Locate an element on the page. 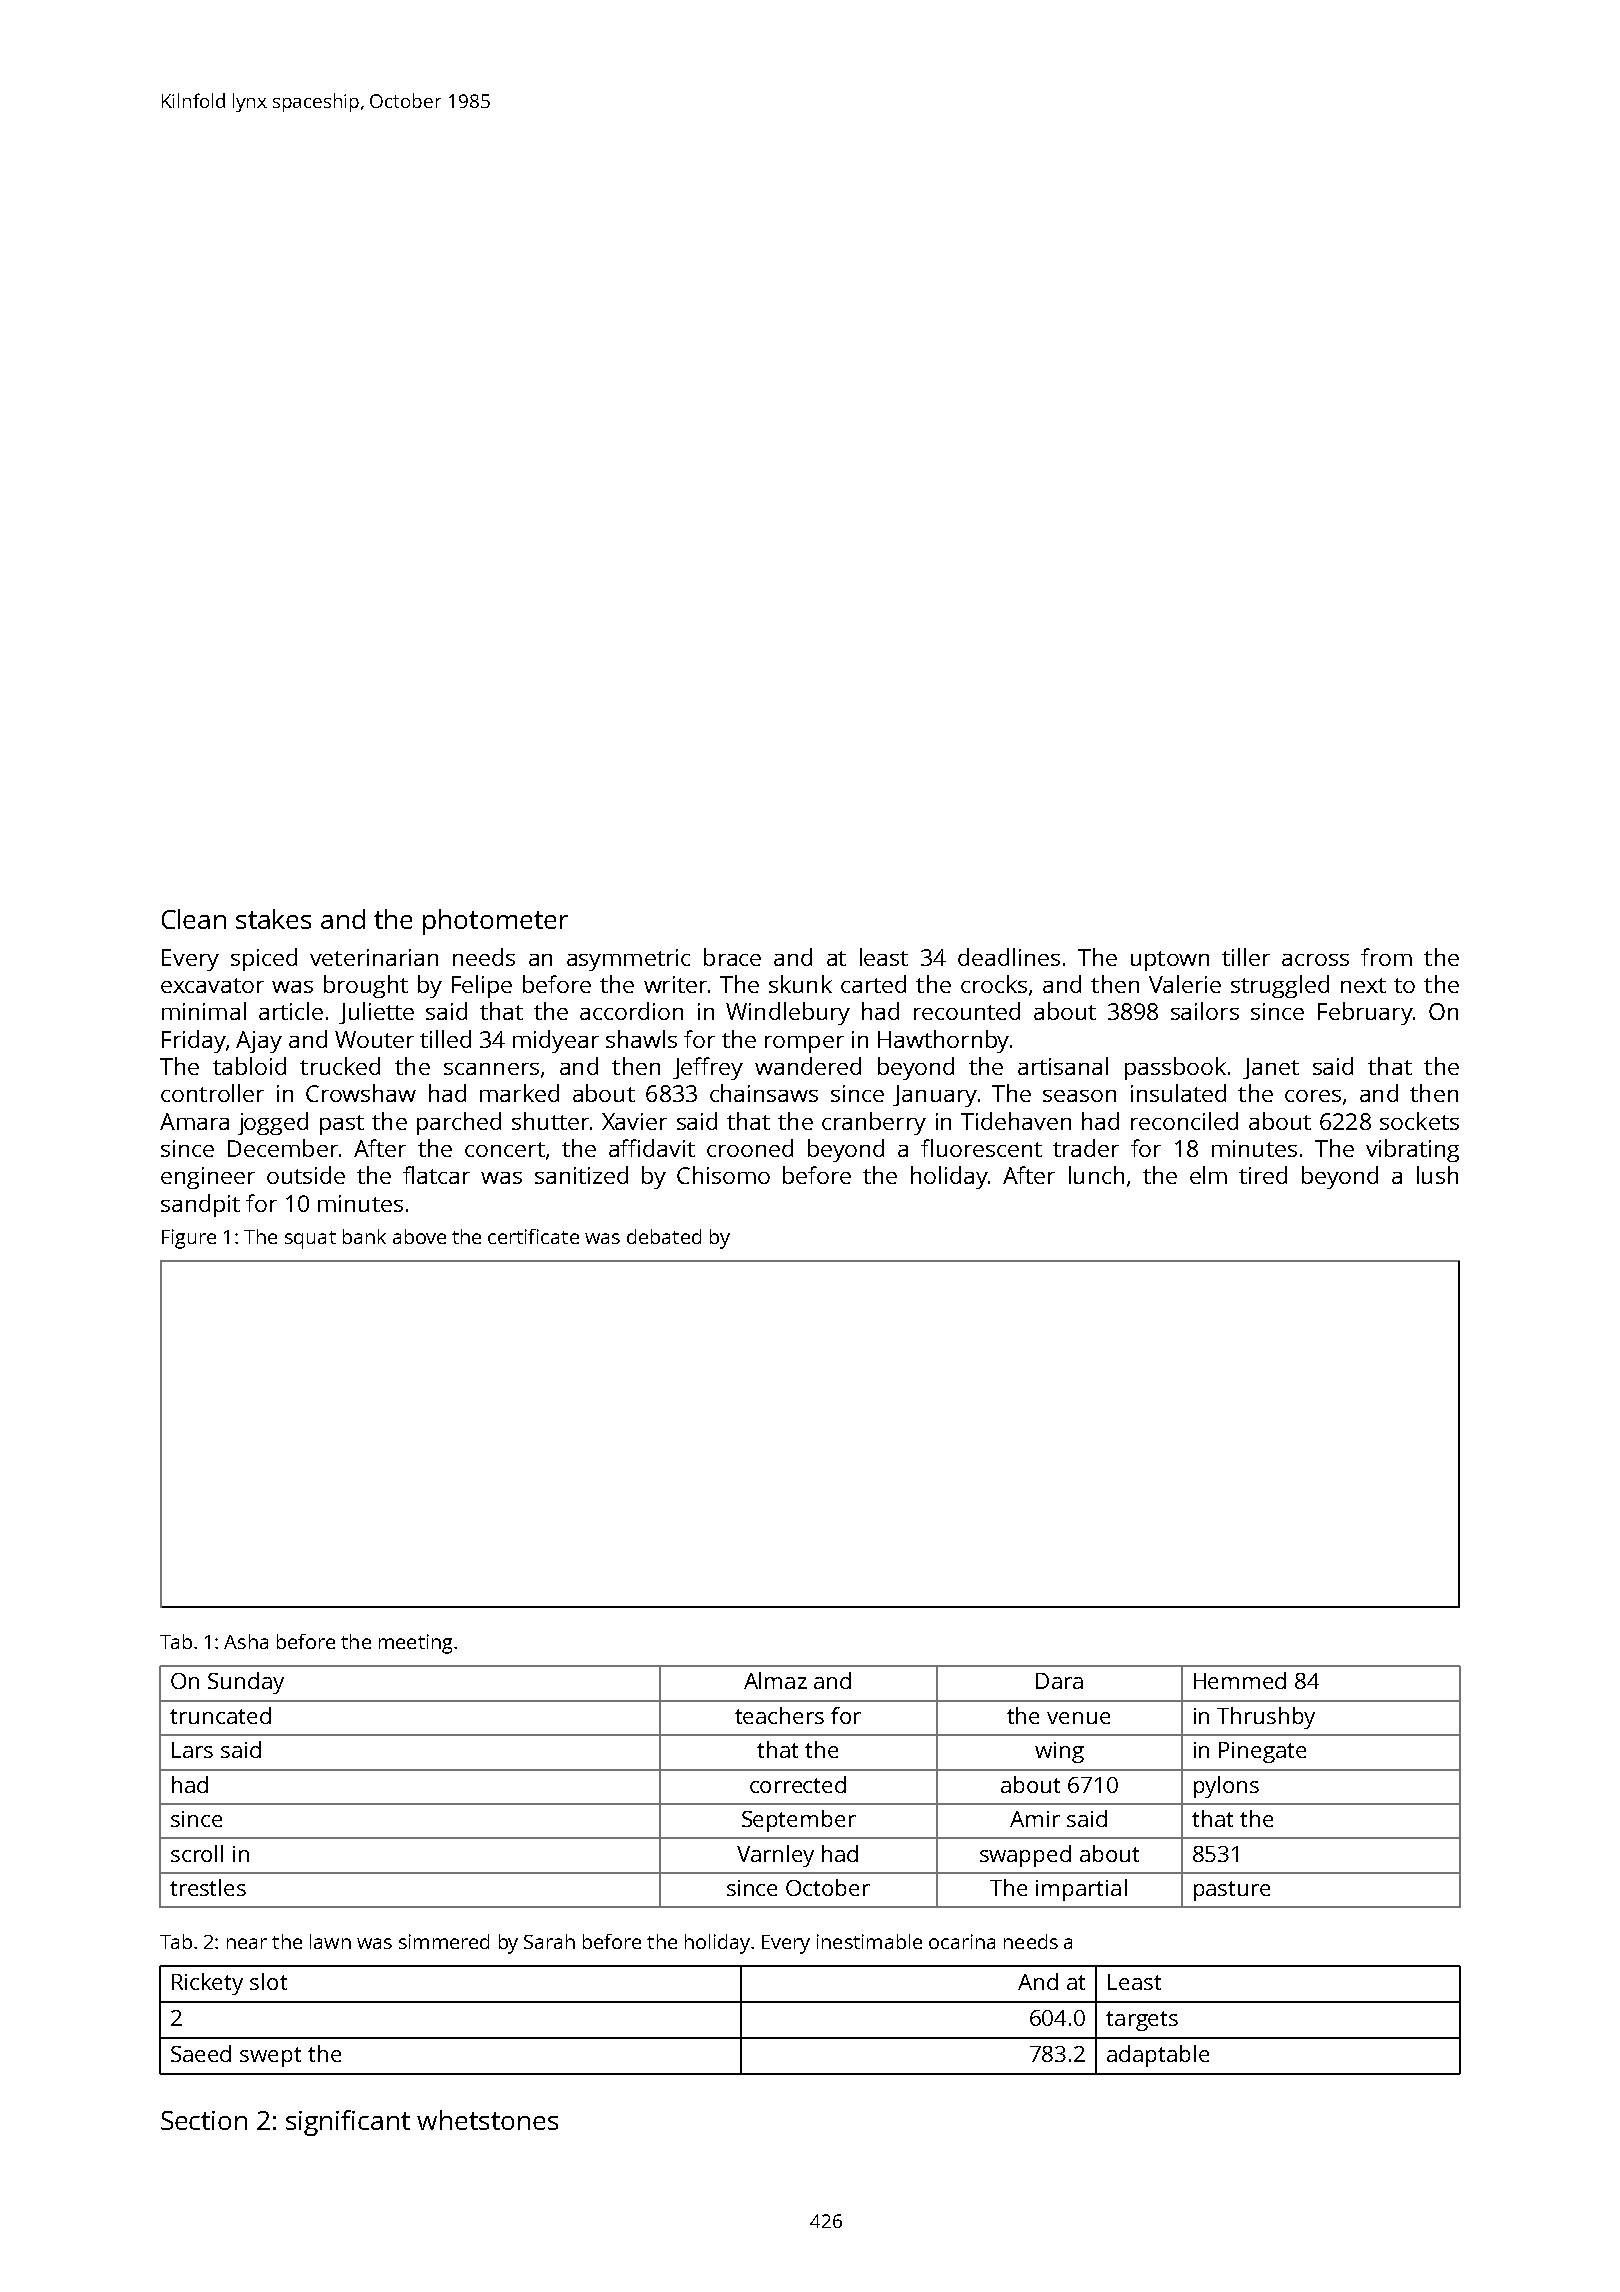 This document has width=1620, height=2292. ocarina is located at coordinates (962, 1941).
